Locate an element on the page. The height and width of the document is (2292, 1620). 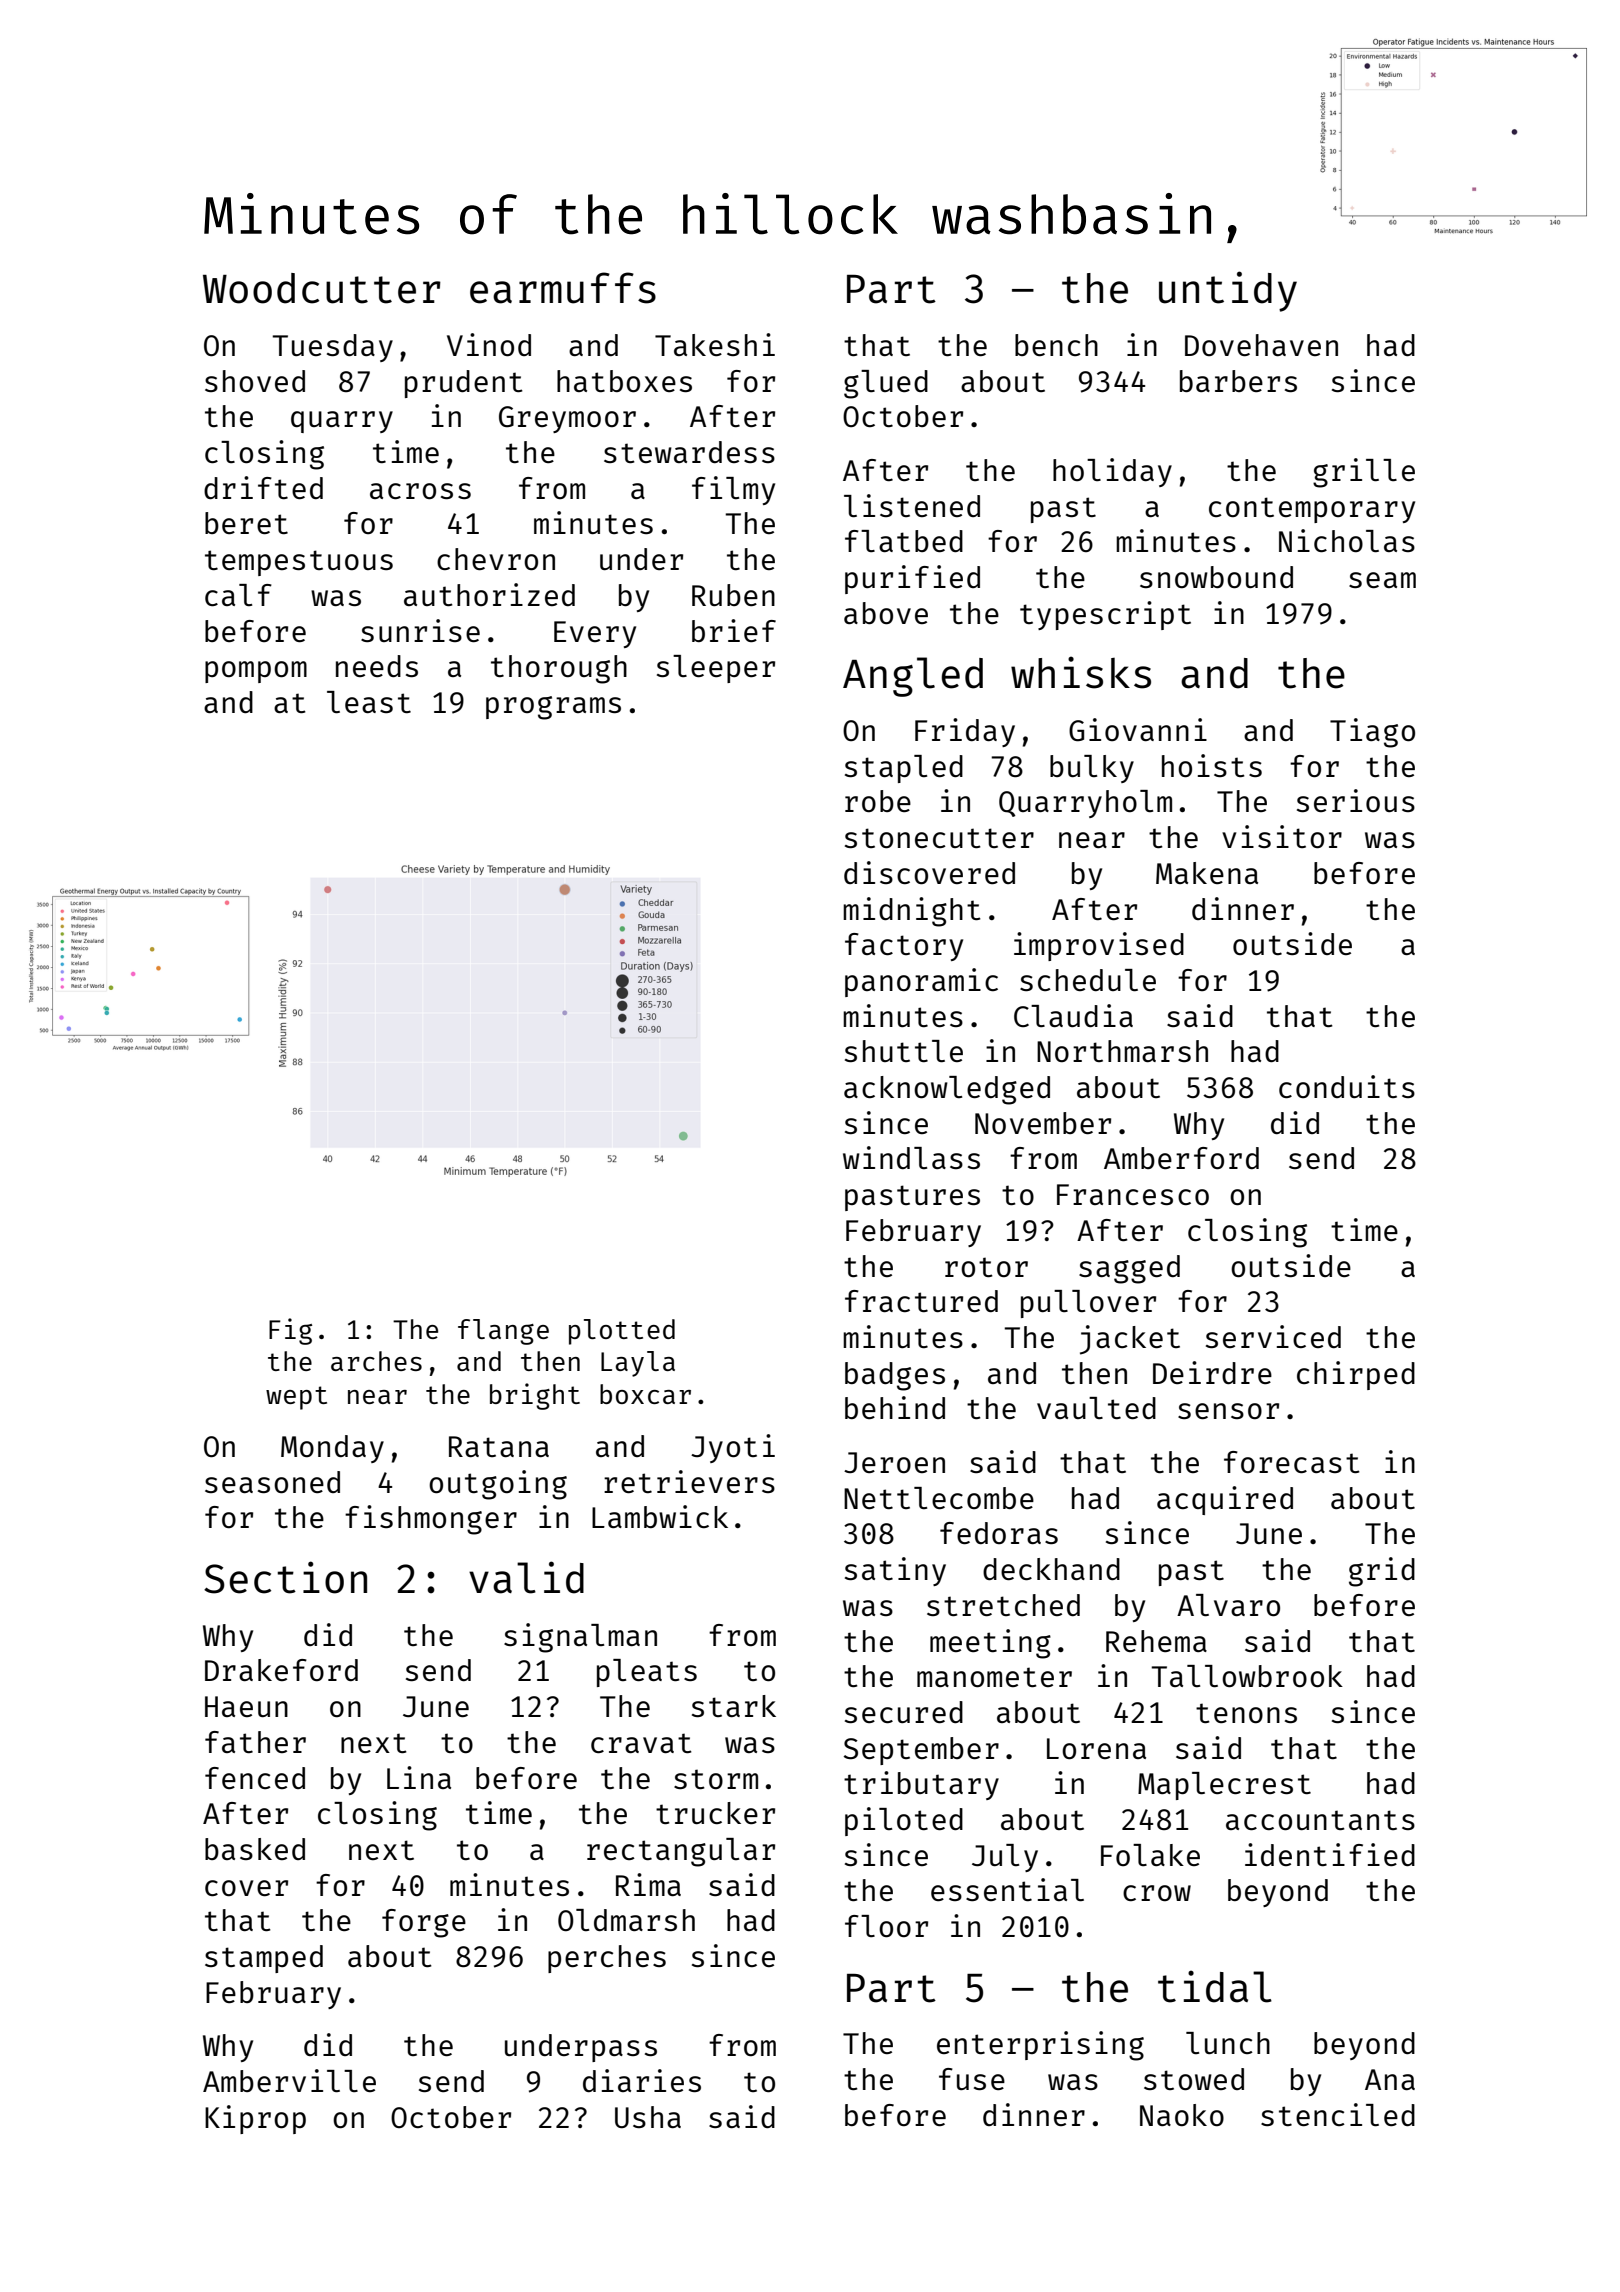
bulky is located at coordinates (1092, 769).
